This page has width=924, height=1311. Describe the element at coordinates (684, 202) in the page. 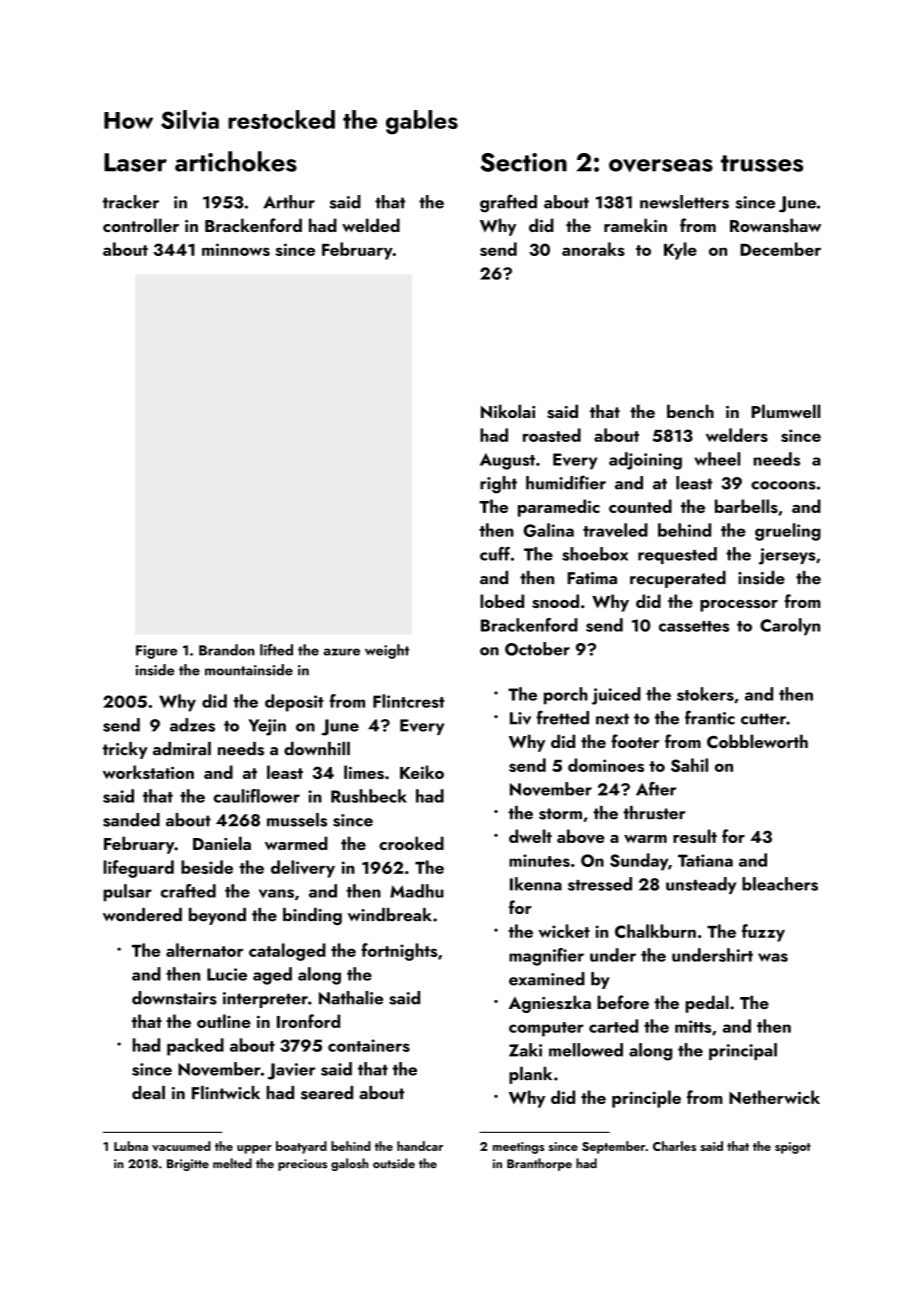

I see `newsletters` at that location.
